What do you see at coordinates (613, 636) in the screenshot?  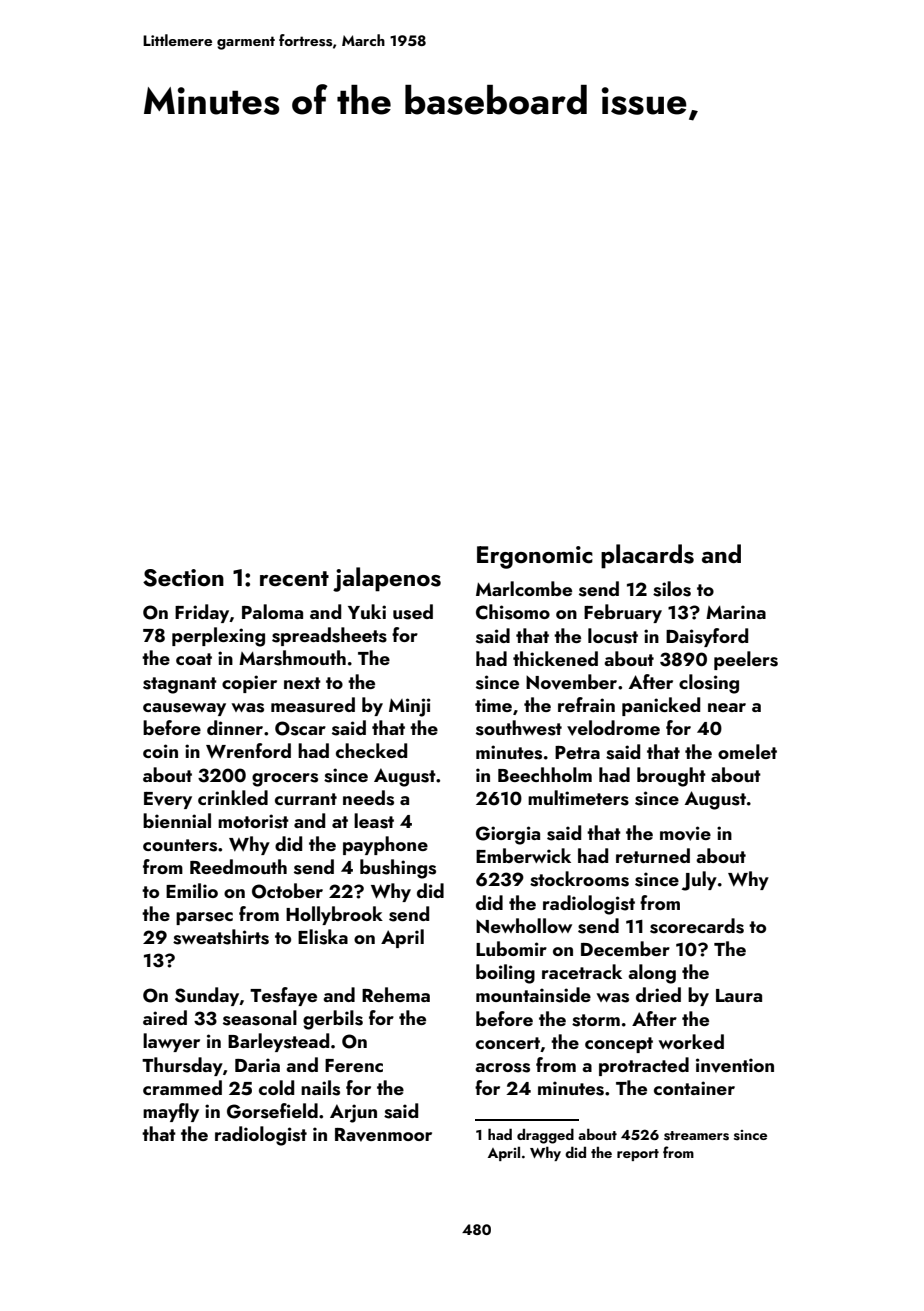 I see `locust` at bounding box center [613, 636].
